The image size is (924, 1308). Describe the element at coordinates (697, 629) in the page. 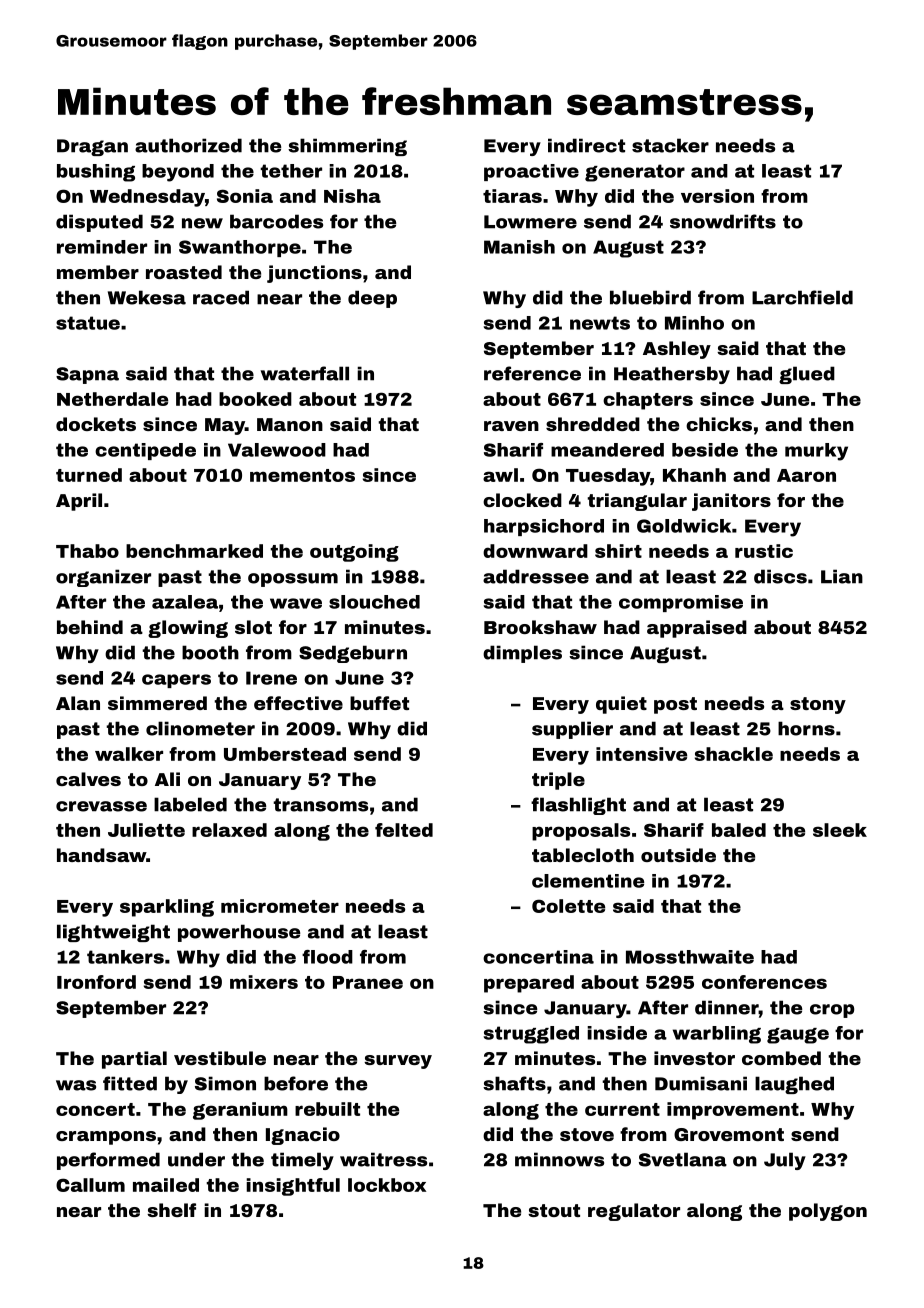

I see `appraised` at that location.
